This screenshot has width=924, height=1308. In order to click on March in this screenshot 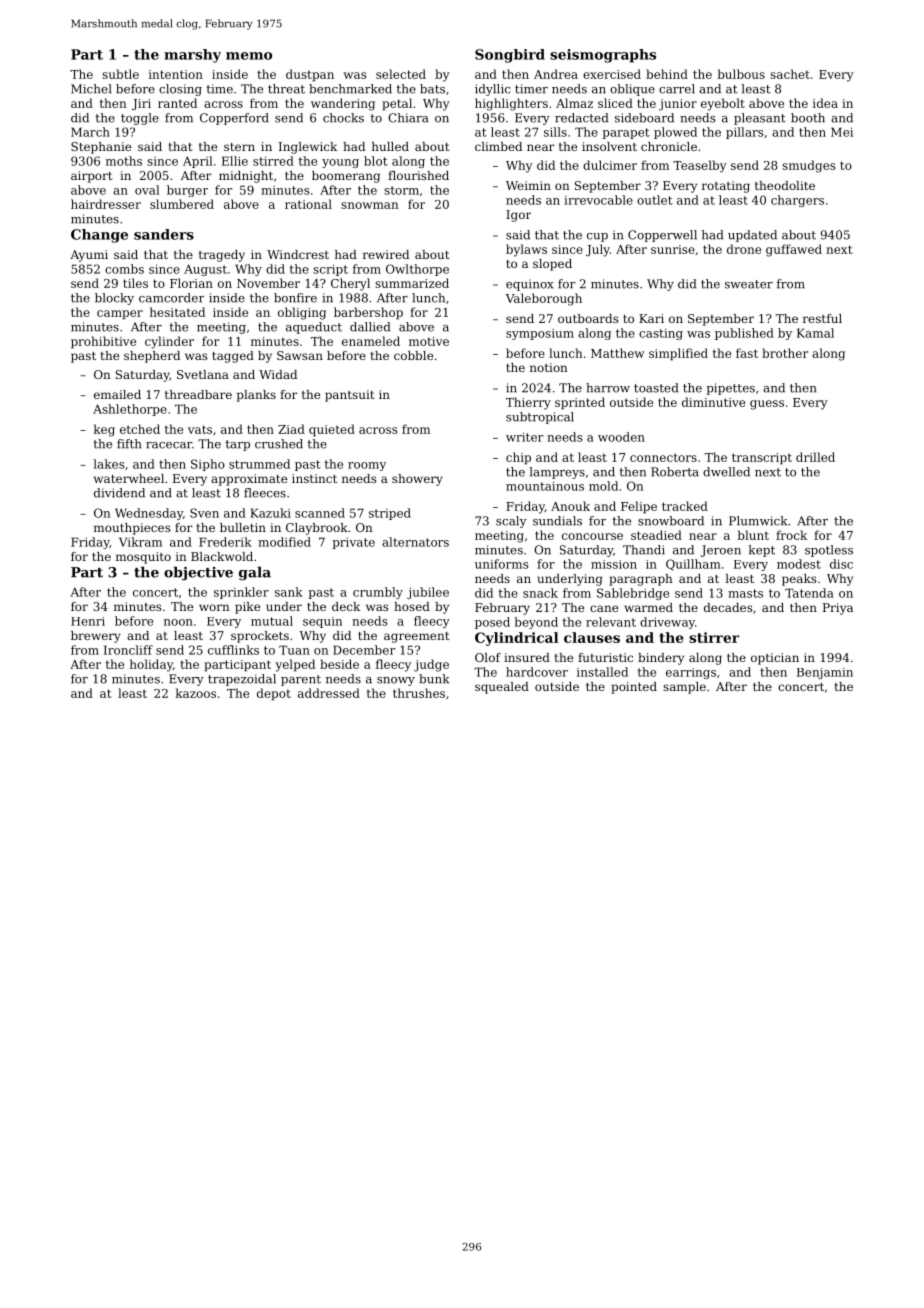, I will do `click(90, 132)`.
